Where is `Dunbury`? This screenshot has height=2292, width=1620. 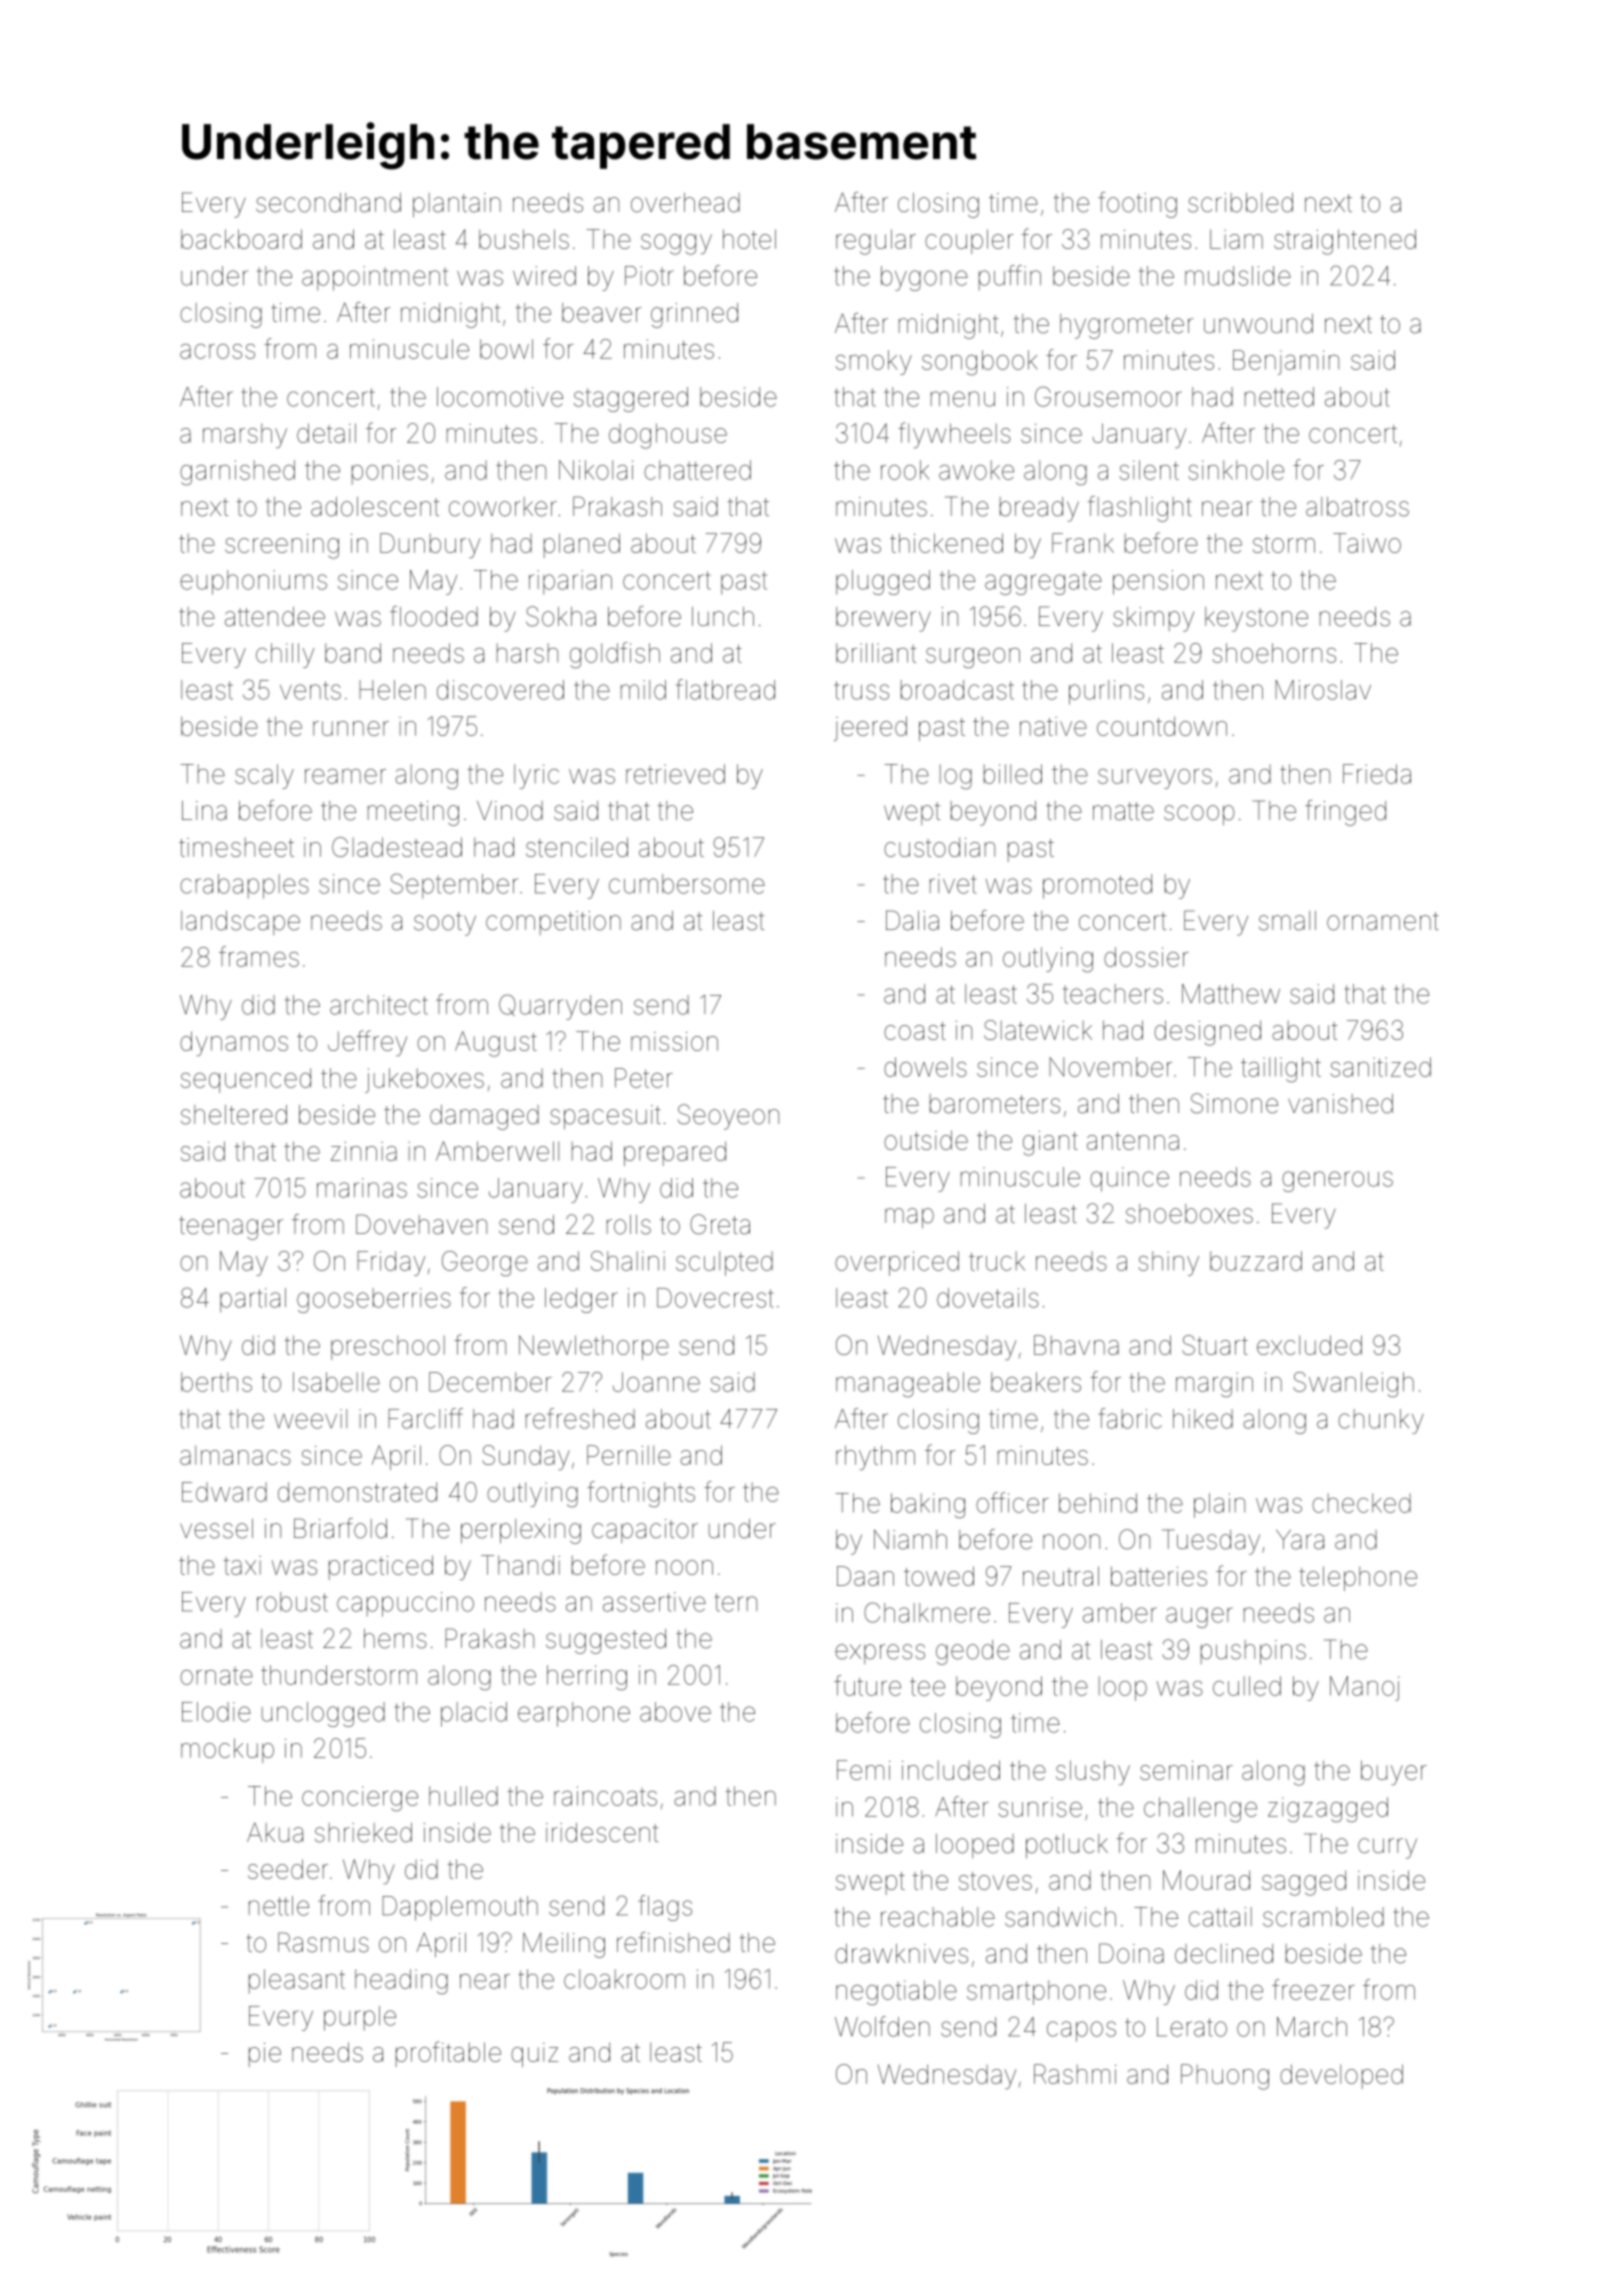
Dunbury is located at coordinates (430, 546).
